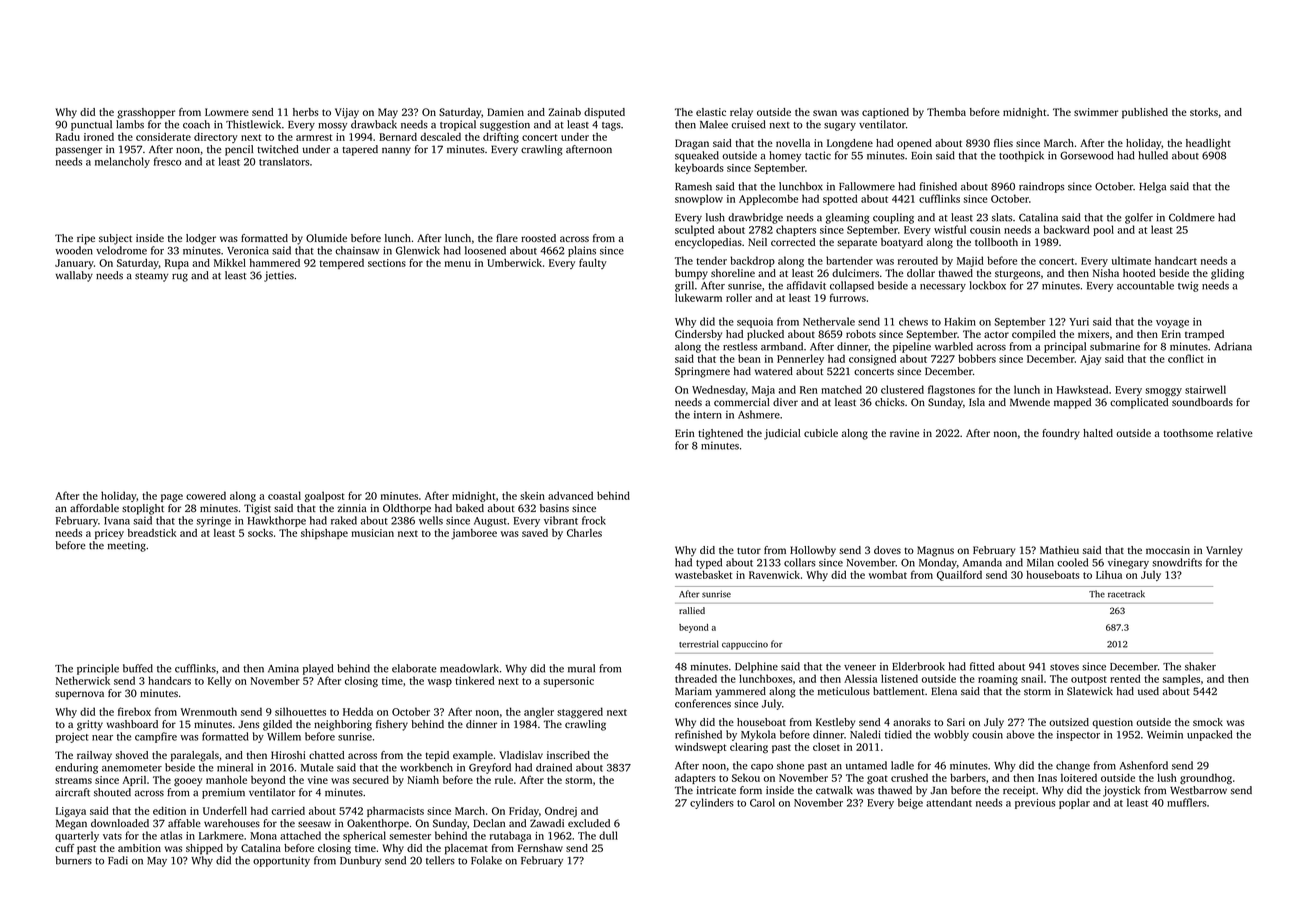  What do you see at coordinates (1204, 112) in the image?
I see `storks` at bounding box center [1204, 112].
